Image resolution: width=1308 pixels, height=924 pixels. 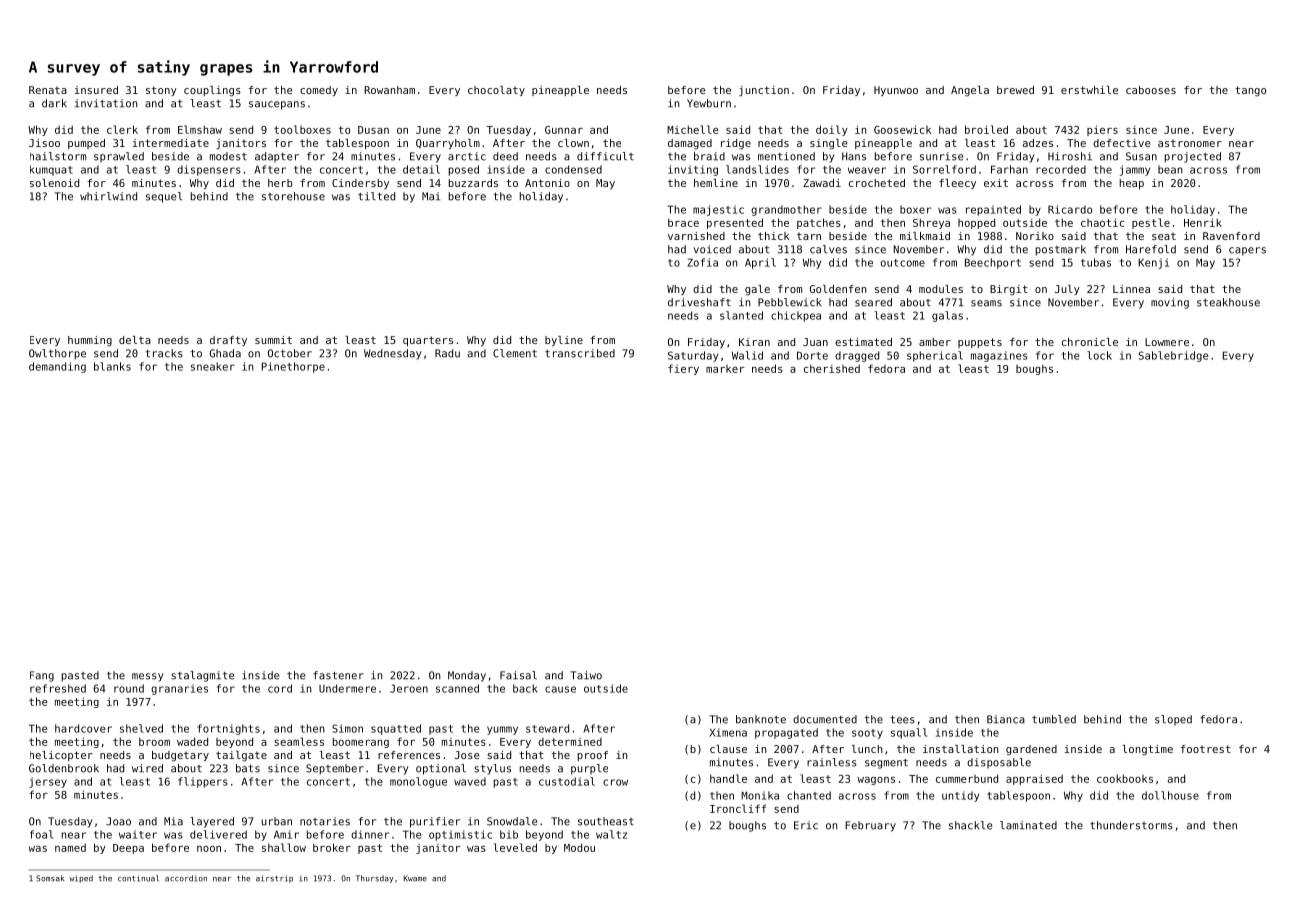 What do you see at coordinates (1192, 157) in the page?
I see `projected` at bounding box center [1192, 157].
